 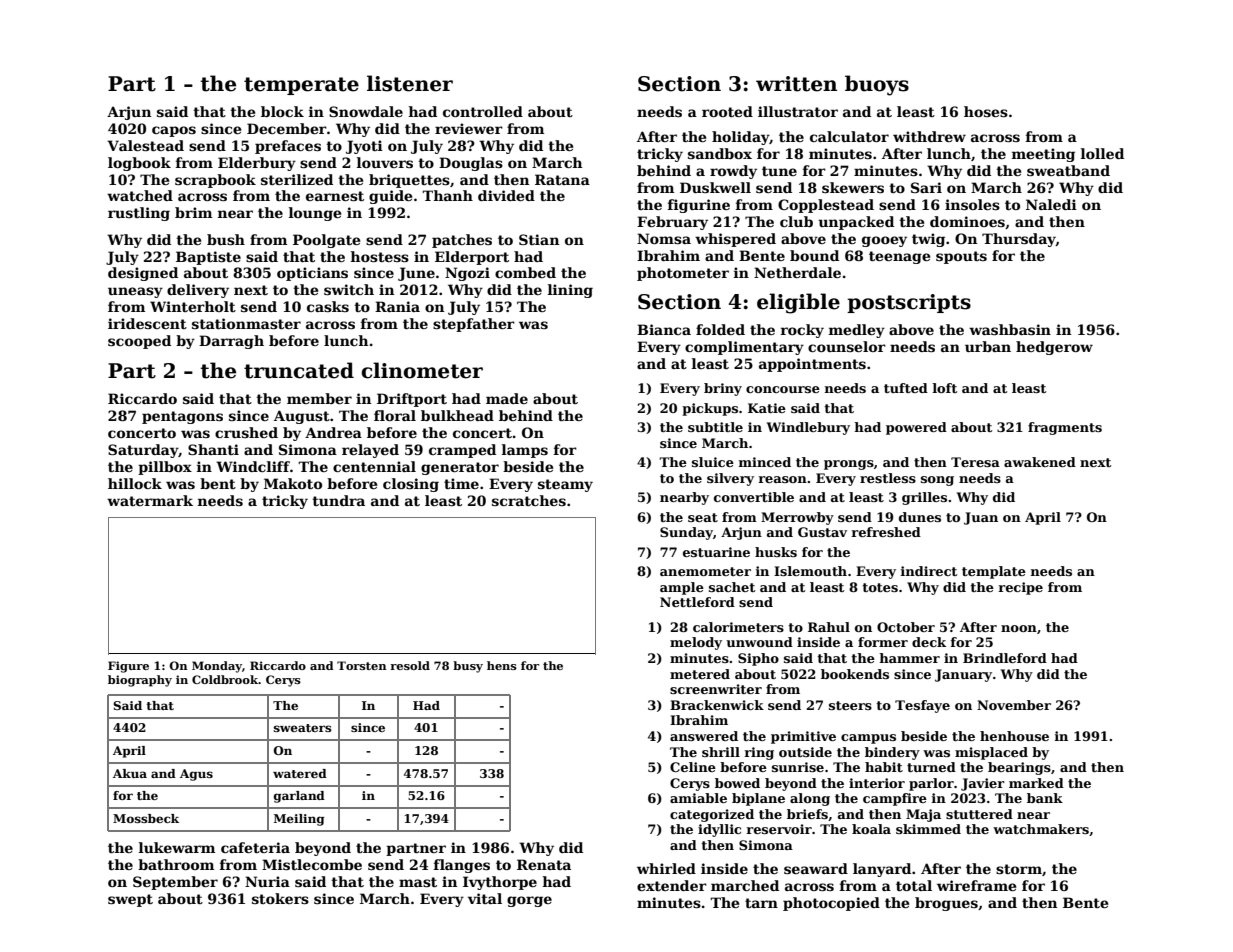 I want to click on brogues, so click(x=946, y=904).
